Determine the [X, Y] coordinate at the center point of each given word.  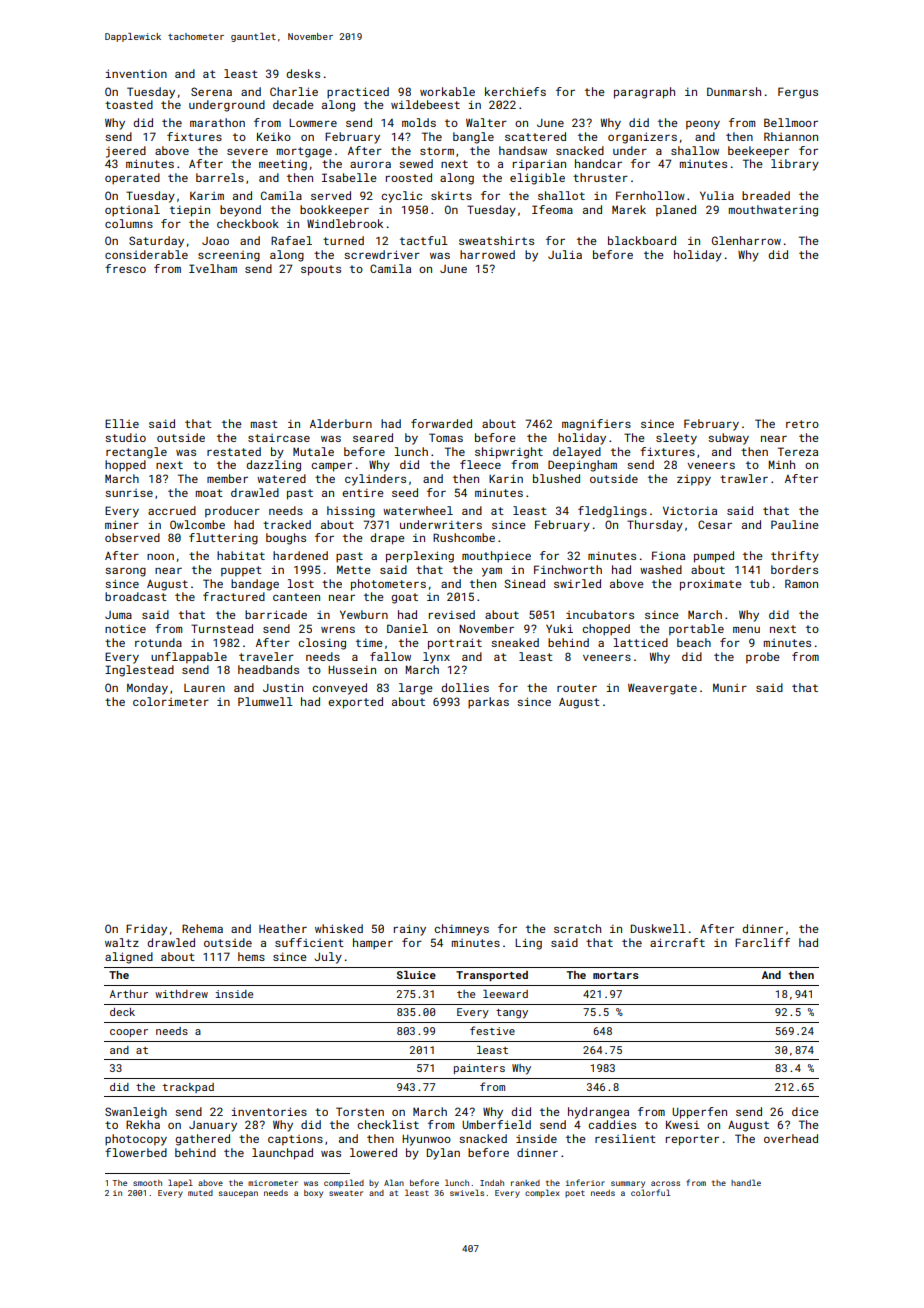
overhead [791, 1138]
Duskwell [658, 928]
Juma [118, 615]
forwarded [441, 423]
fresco [125, 268]
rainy [410, 930]
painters [479, 1069]
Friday [146, 930]
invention [136, 73]
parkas [488, 703]
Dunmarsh [734, 91]
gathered [202, 1140]
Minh [782, 464]
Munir [730, 688]
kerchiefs [515, 91]
